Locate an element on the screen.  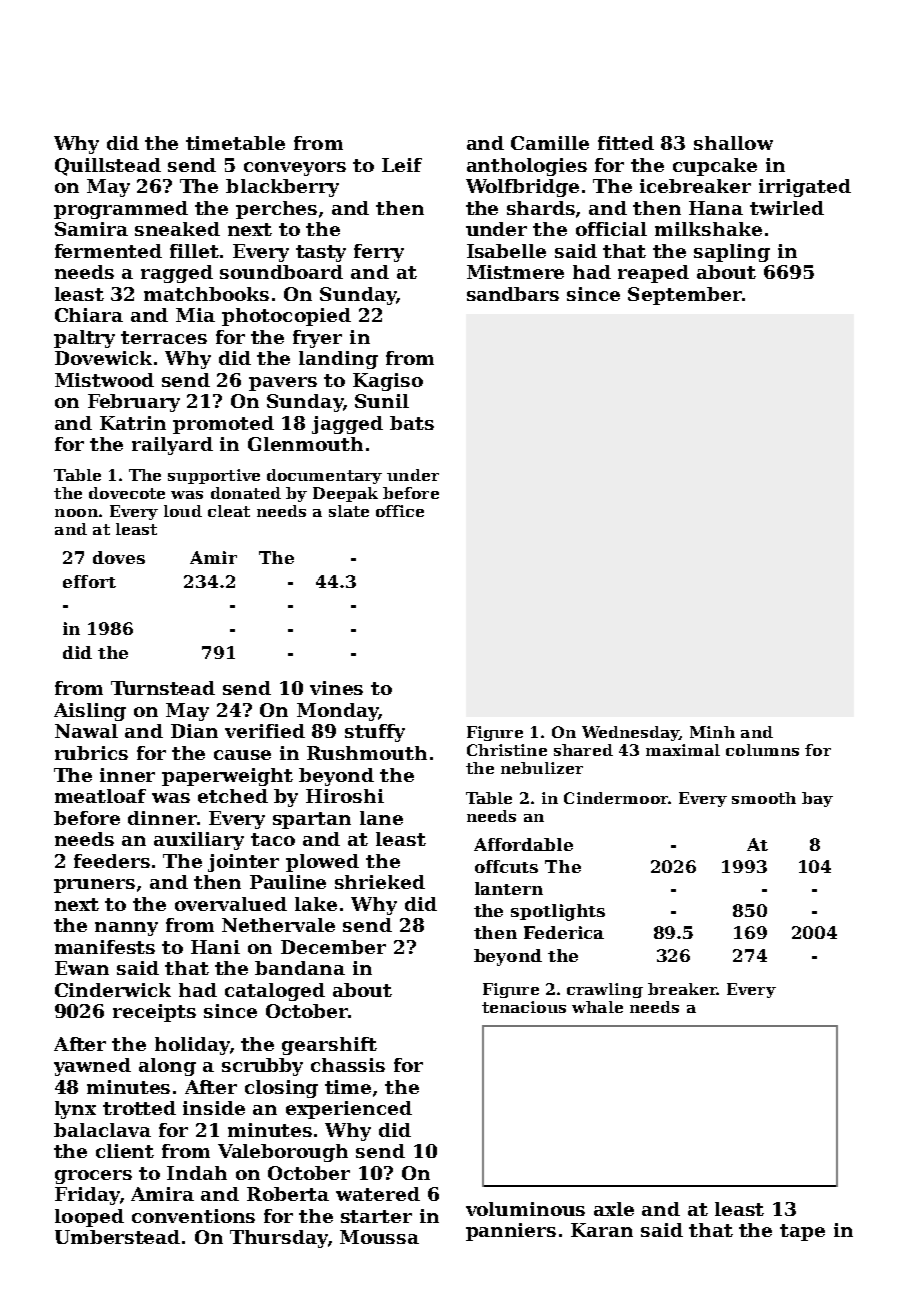
Camille is located at coordinates (550, 143).
